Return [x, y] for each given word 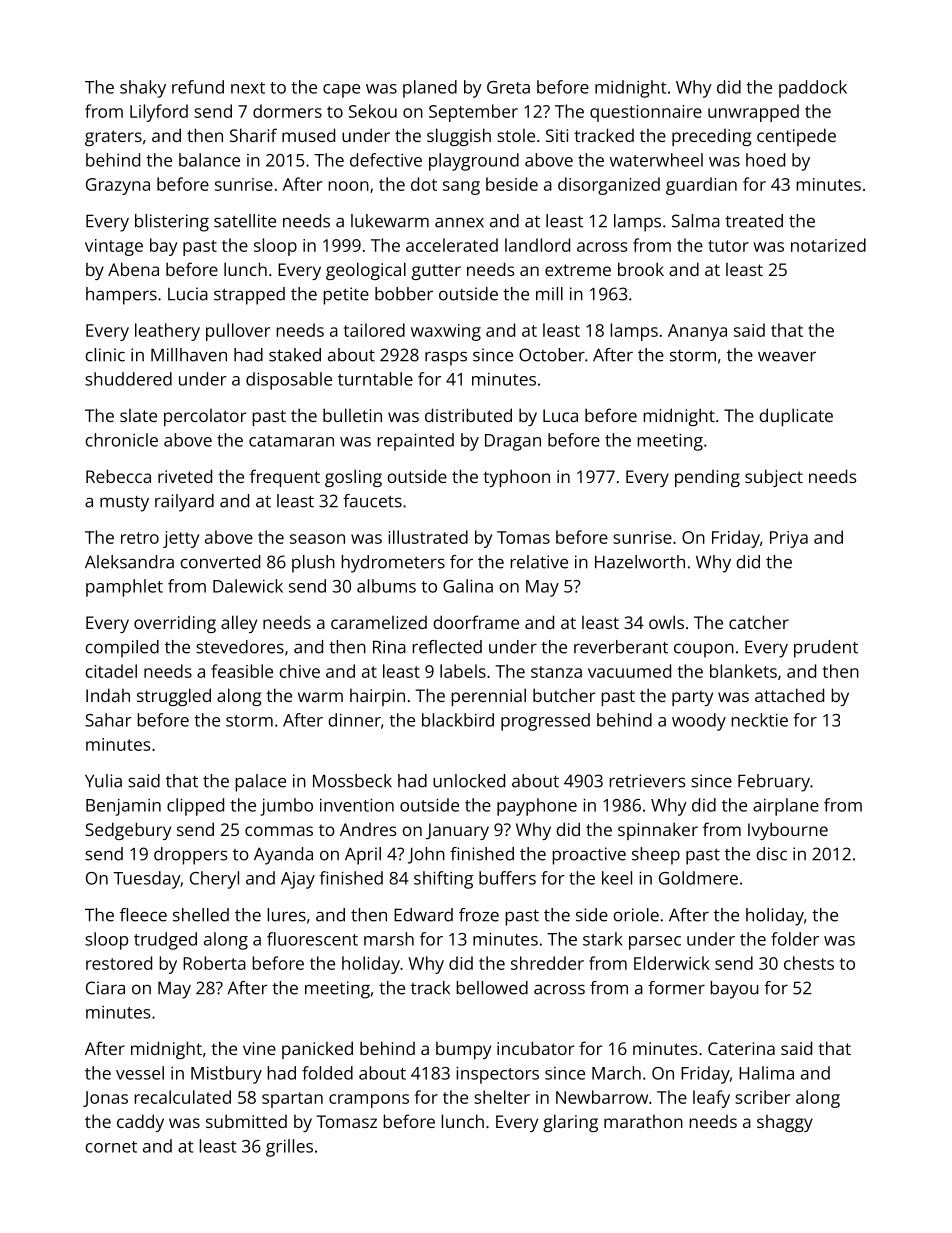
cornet [111, 1147]
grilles [289, 1148]
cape [341, 91]
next [248, 88]
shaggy [785, 1123]
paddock [813, 89]
